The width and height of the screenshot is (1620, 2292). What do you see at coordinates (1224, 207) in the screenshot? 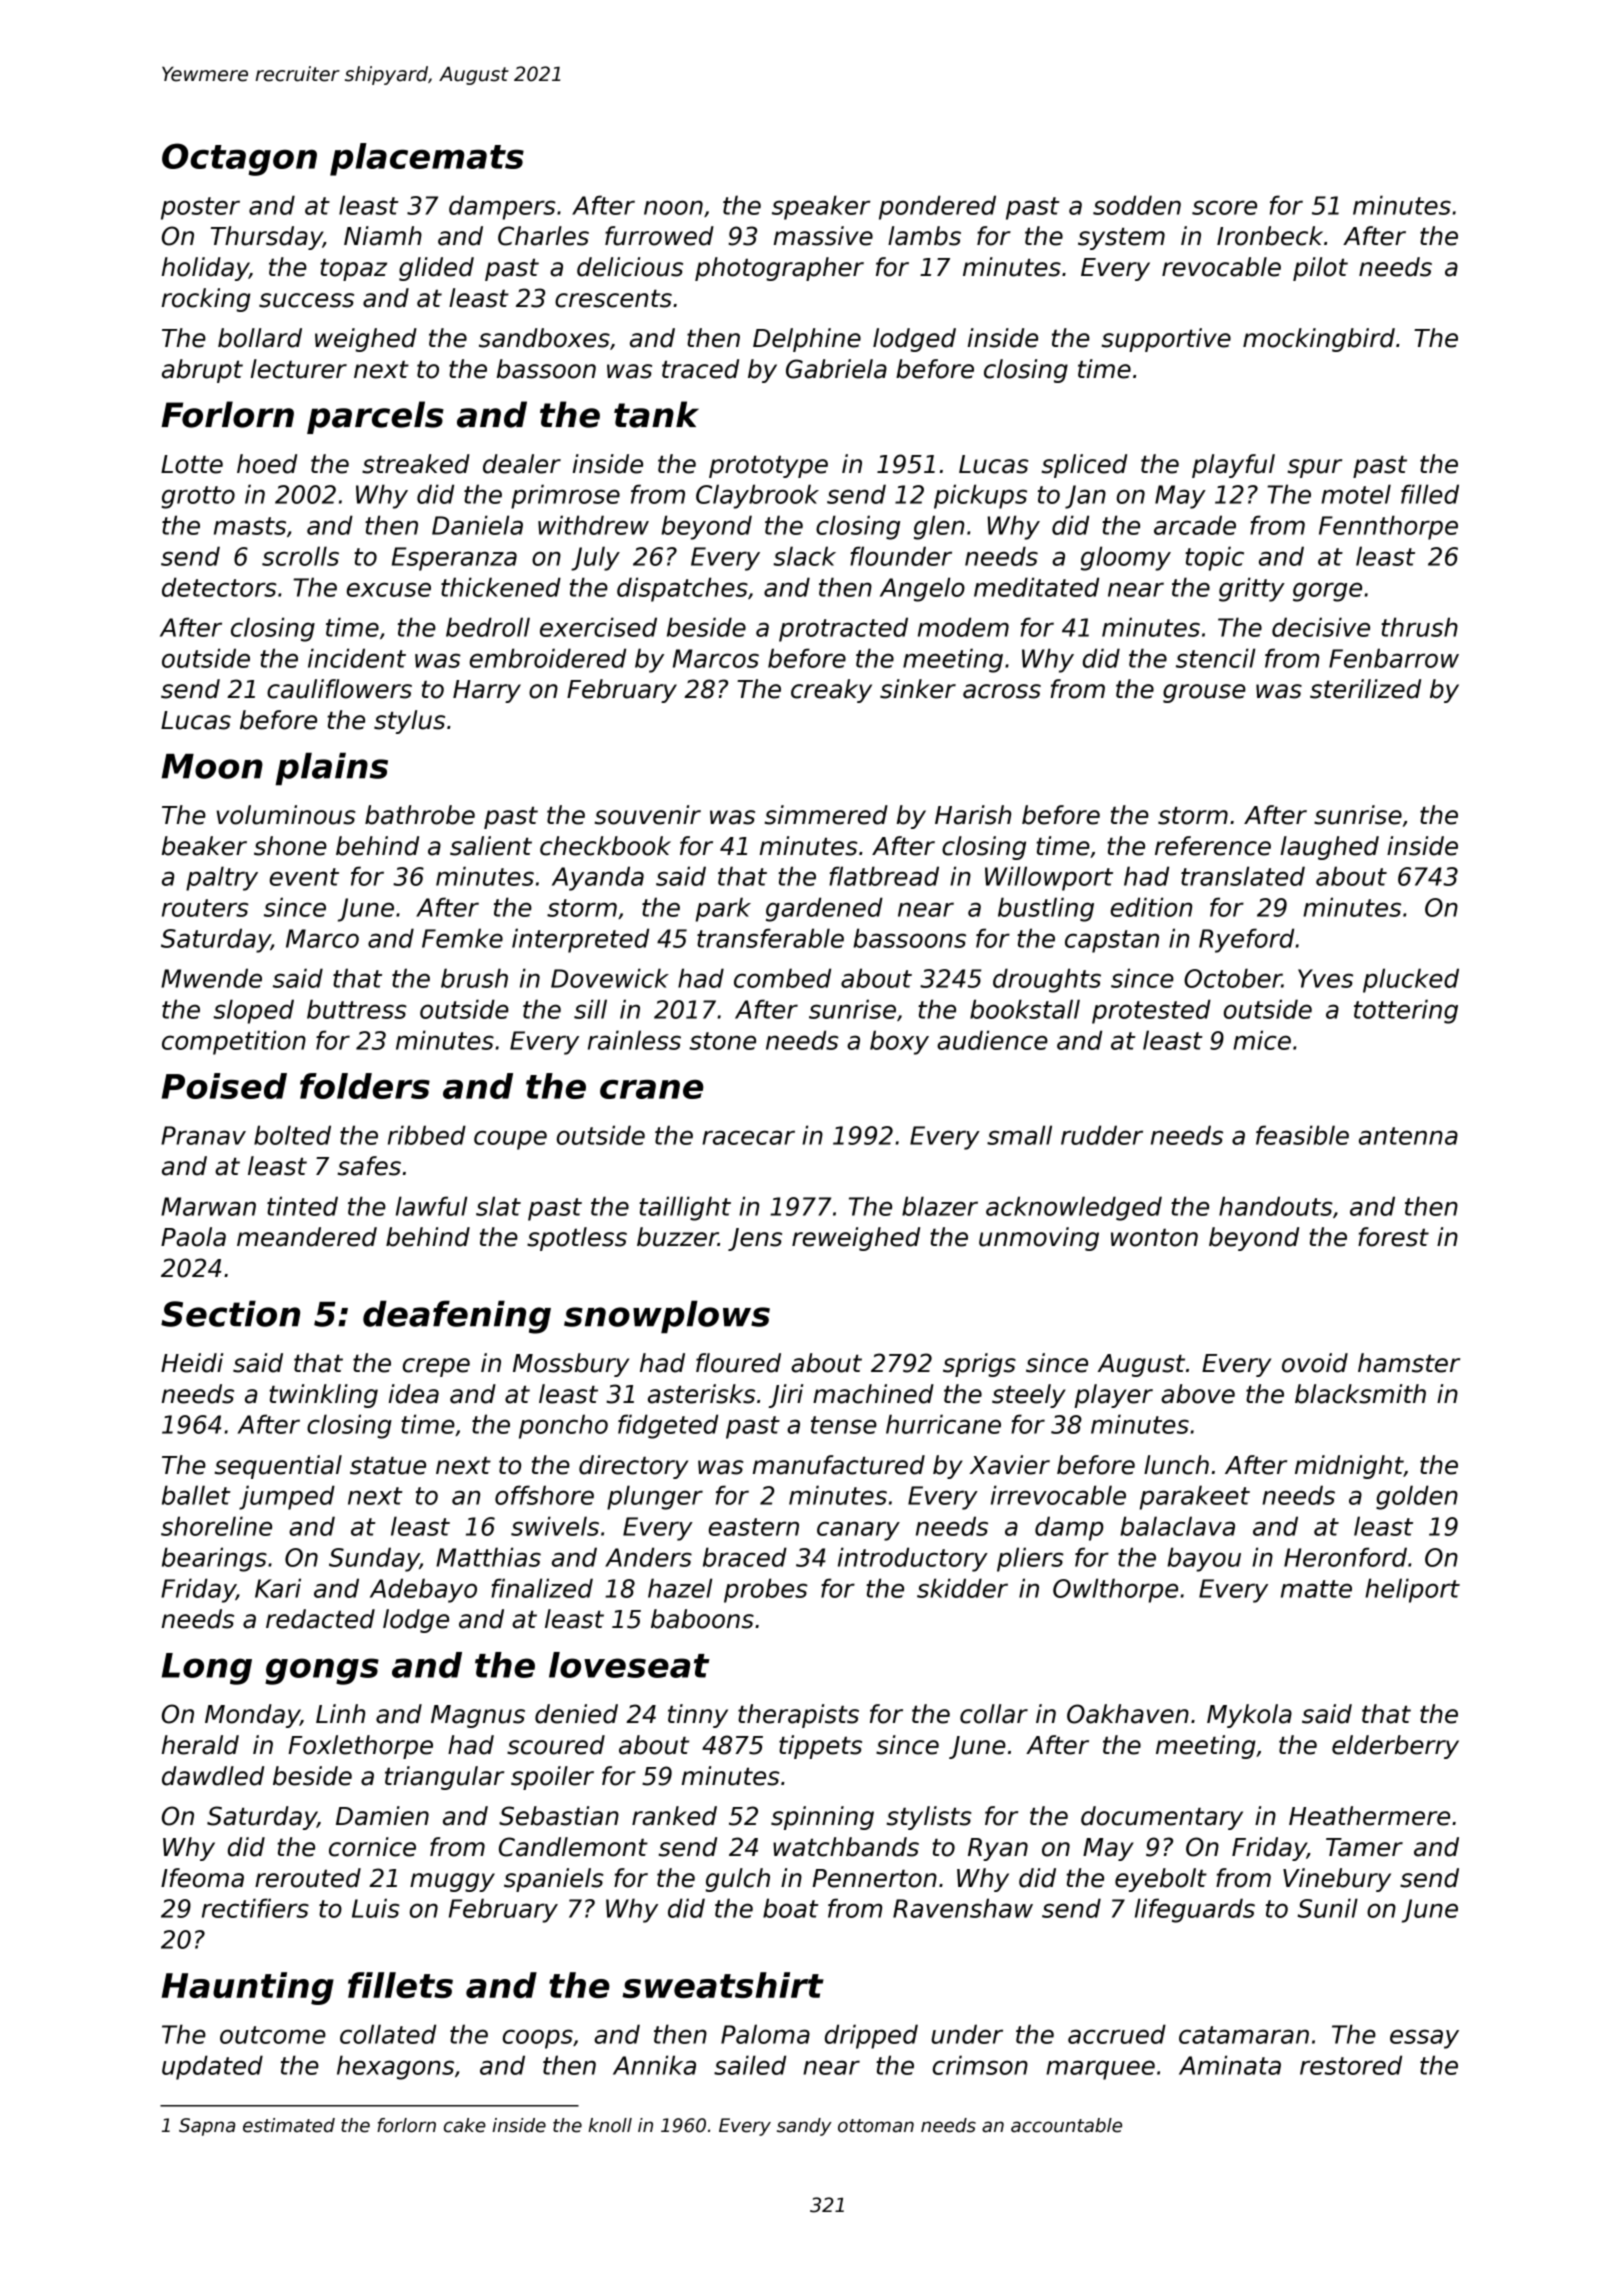
I see `score` at bounding box center [1224, 207].
